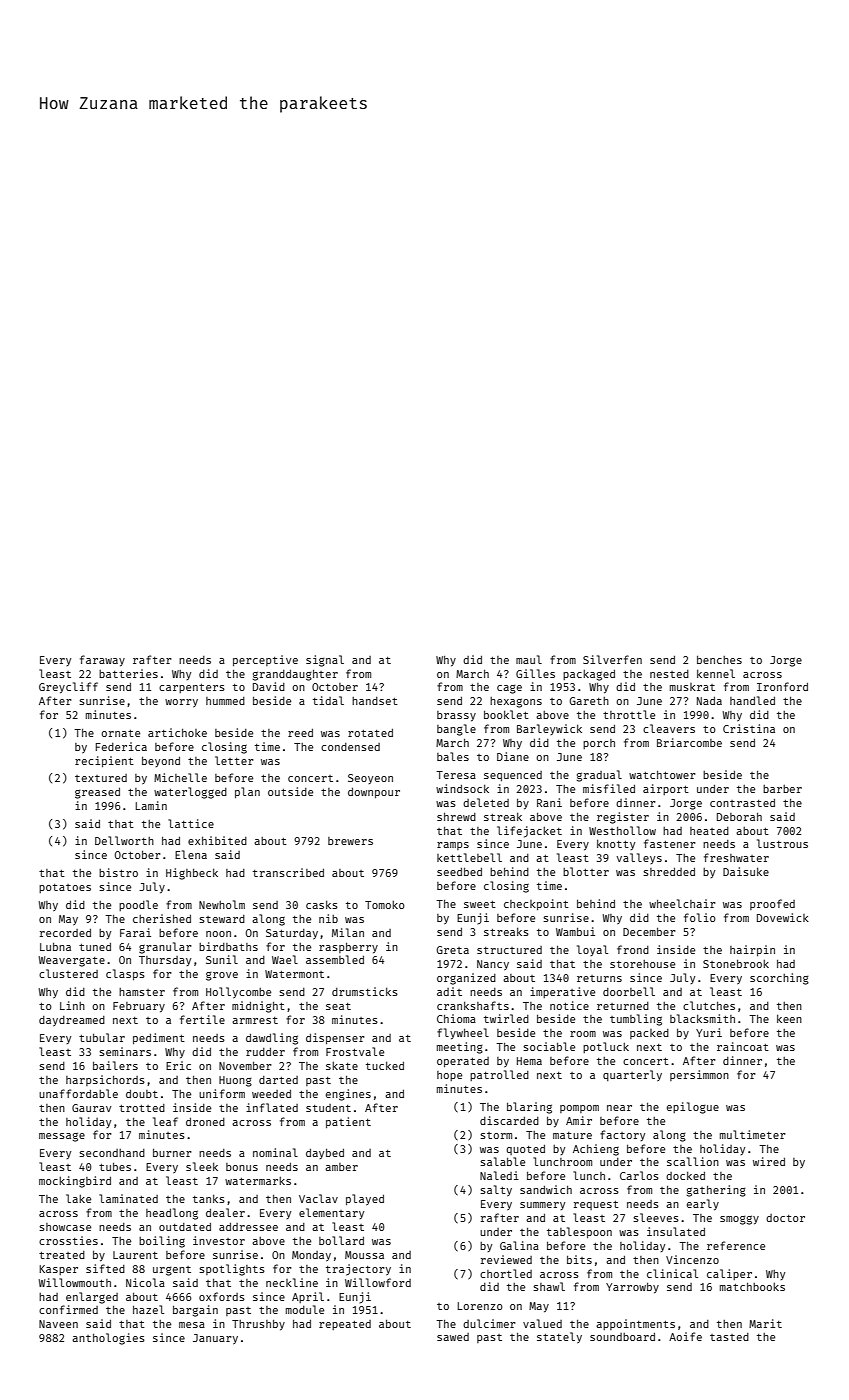  I want to click on gathering, so click(716, 1191).
